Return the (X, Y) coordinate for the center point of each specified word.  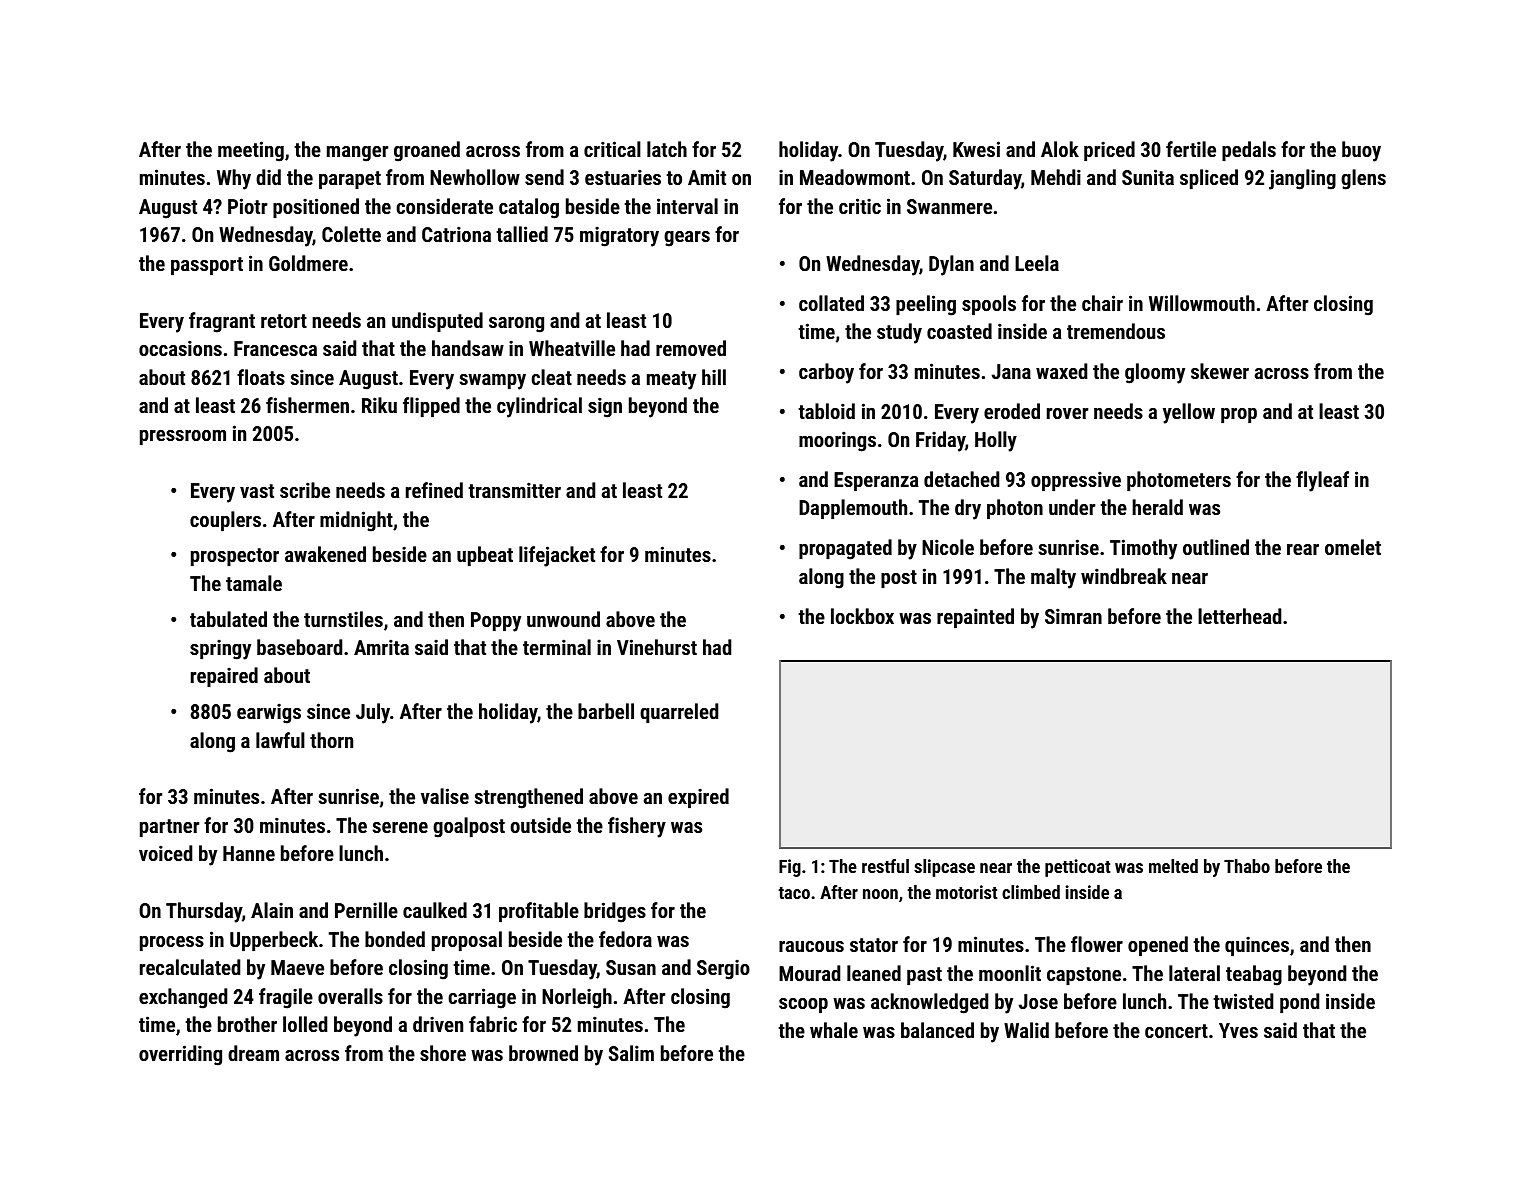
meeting (251, 151)
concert (1176, 1031)
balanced (937, 1030)
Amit (707, 177)
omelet (1353, 547)
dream (253, 1053)
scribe (305, 490)
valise (445, 796)
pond (1299, 1003)
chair (1102, 303)
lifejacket (557, 556)
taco (794, 893)
